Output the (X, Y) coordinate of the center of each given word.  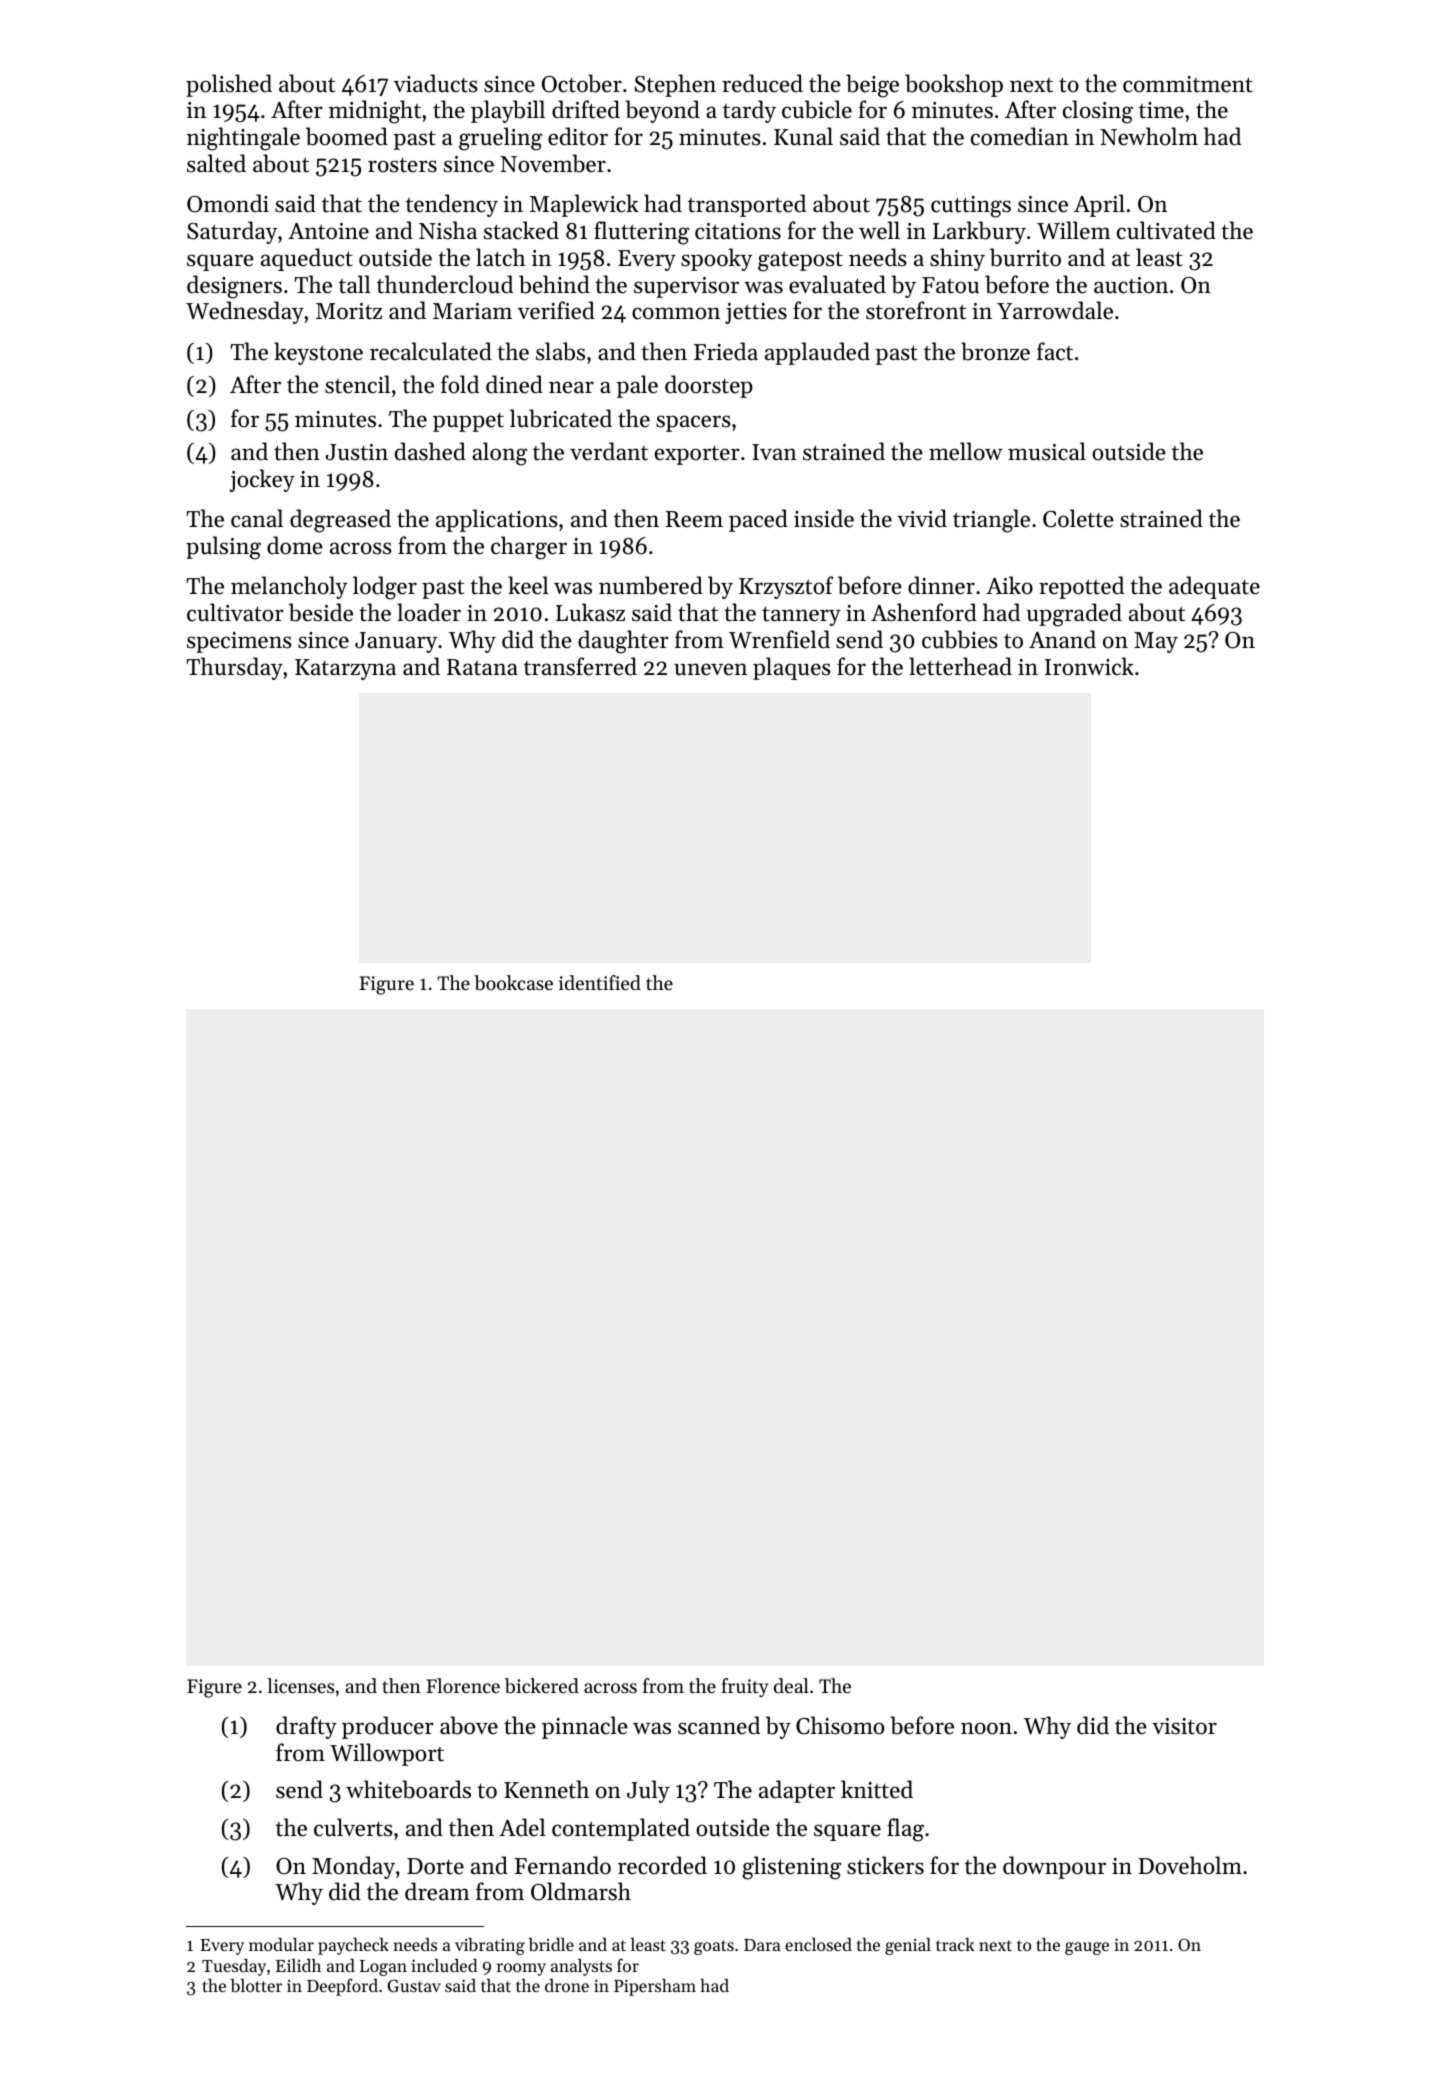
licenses (300, 1685)
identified (600, 982)
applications (497, 520)
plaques (792, 668)
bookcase (513, 983)
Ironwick (1089, 666)
